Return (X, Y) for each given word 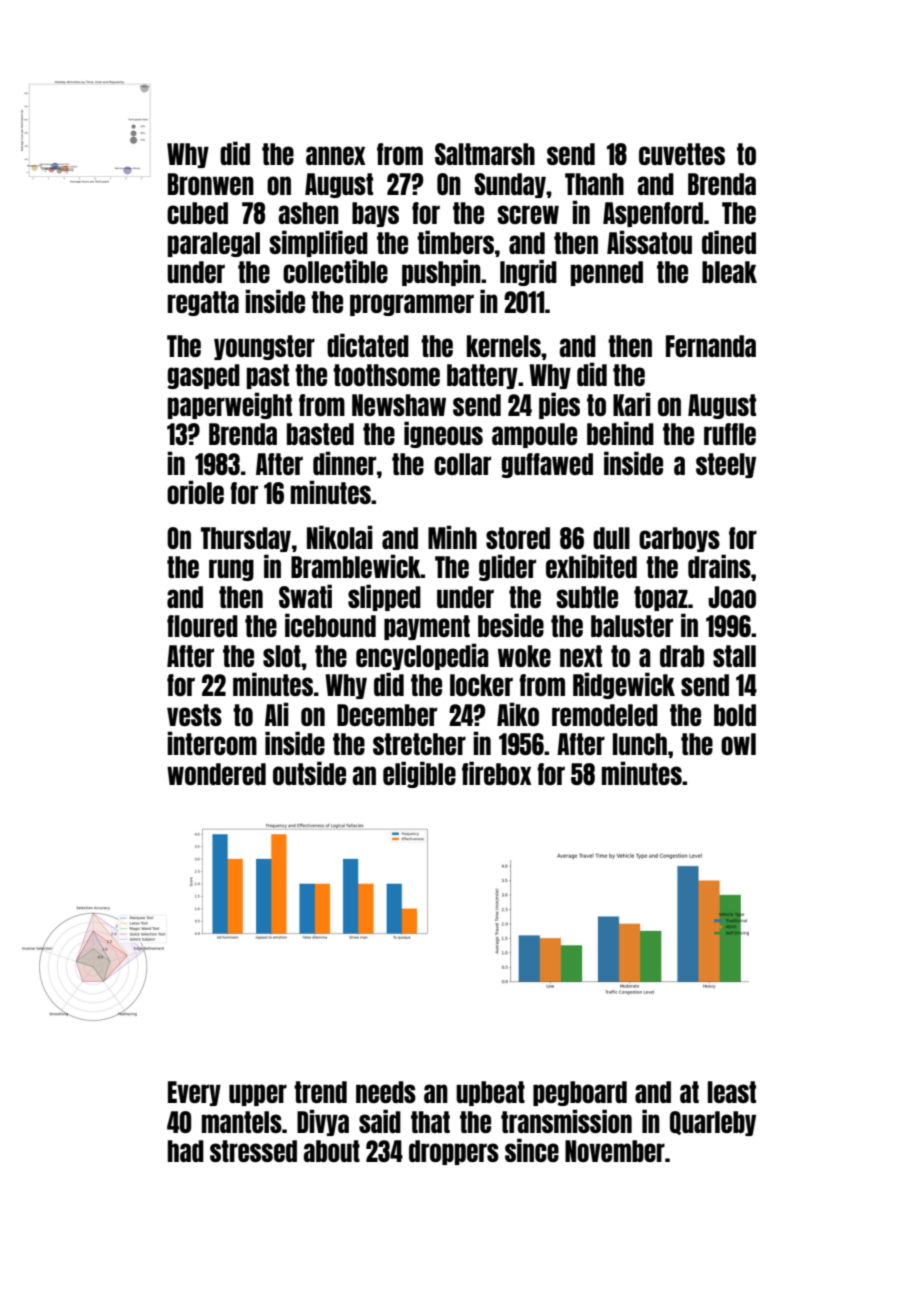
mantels (242, 1122)
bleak (729, 272)
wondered (216, 774)
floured (202, 626)
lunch (640, 744)
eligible (419, 774)
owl (738, 744)
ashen (309, 213)
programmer (412, 305)
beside (511, 625)
